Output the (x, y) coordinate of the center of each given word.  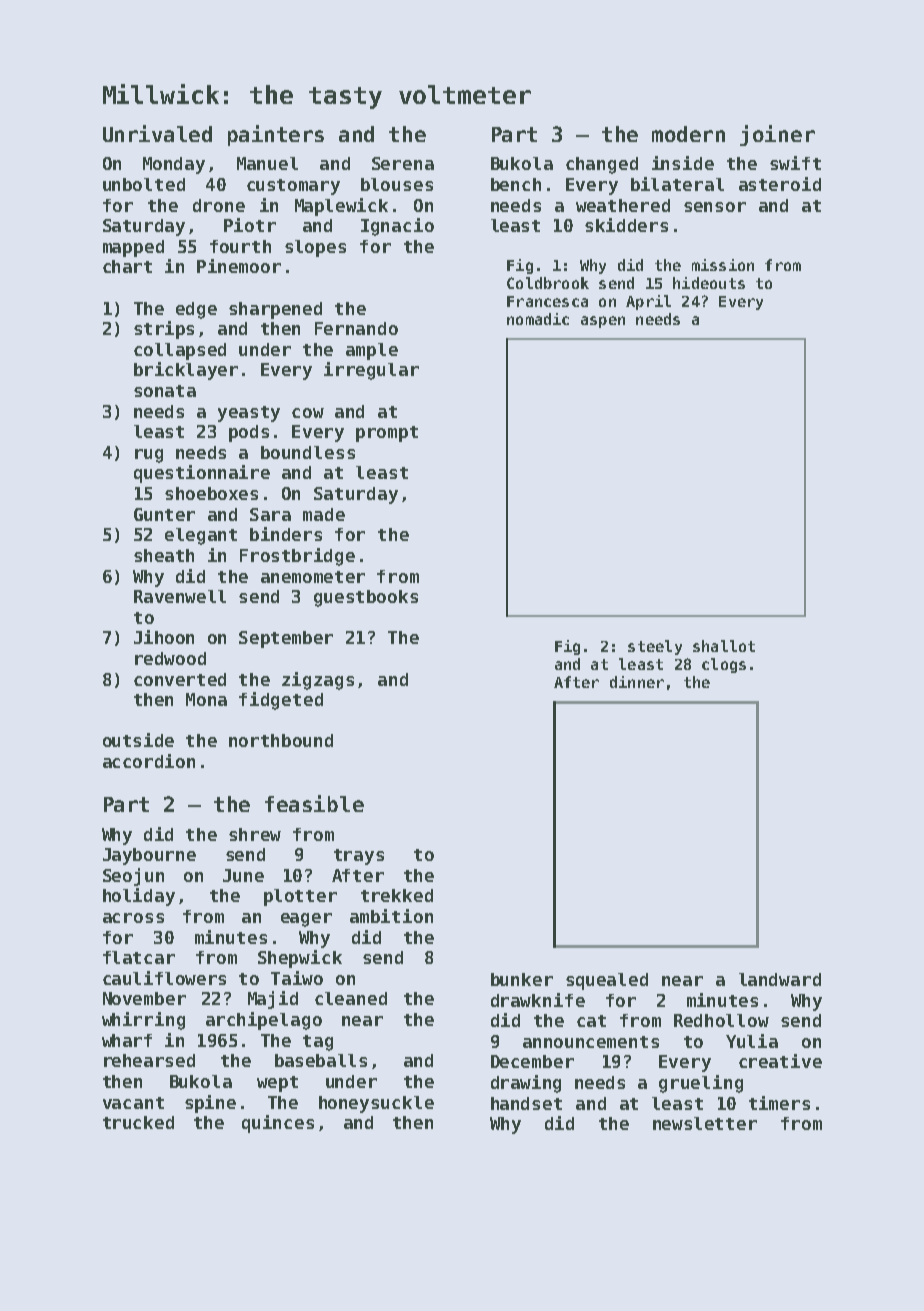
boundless (308, 452)
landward (780, 979)
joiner (777, 135)
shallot (724, 646)
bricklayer (186, 371)
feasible (314, 803)
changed (602, 165)
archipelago (264, 1021)
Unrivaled (157, 133)
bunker (522, 979)
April (648, 302)
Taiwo (297, 978)
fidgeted (281, 701)
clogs (724, 665)
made (324, 514)
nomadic (538, 319)
